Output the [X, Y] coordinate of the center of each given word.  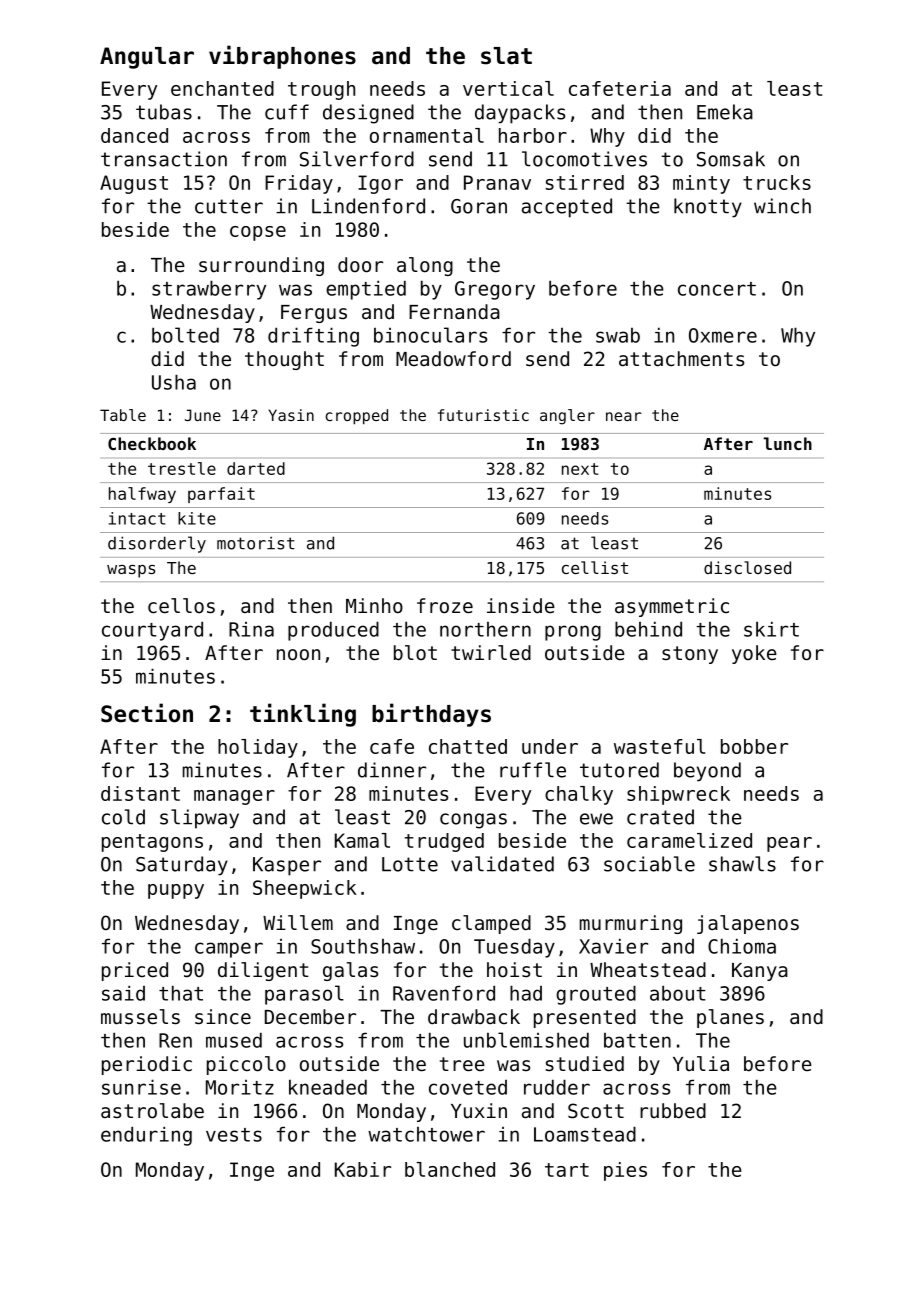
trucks [777, 182]
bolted [185, 335]
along [425, 266]
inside [521, 605]
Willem [298, 923]
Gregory [495, 290]
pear [789, 844]
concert [717, 289]
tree [462, 1064]
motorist [256, 543]
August [134, 184]
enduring [146, 1136]
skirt [771, 629]
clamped [491, 924]
